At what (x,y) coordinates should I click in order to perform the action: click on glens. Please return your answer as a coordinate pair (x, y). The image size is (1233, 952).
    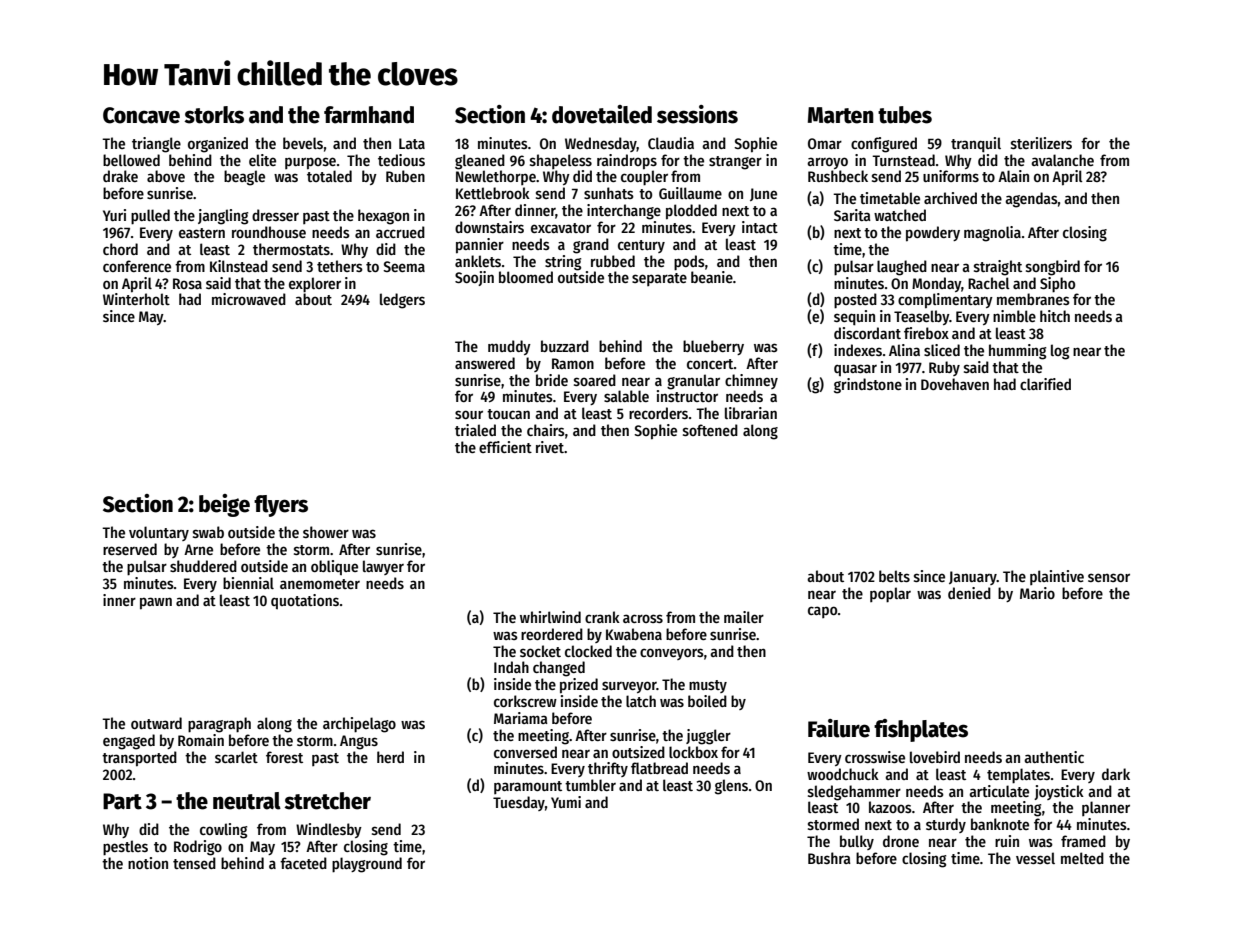
    Looking at the image, I should click on (731, 787).
